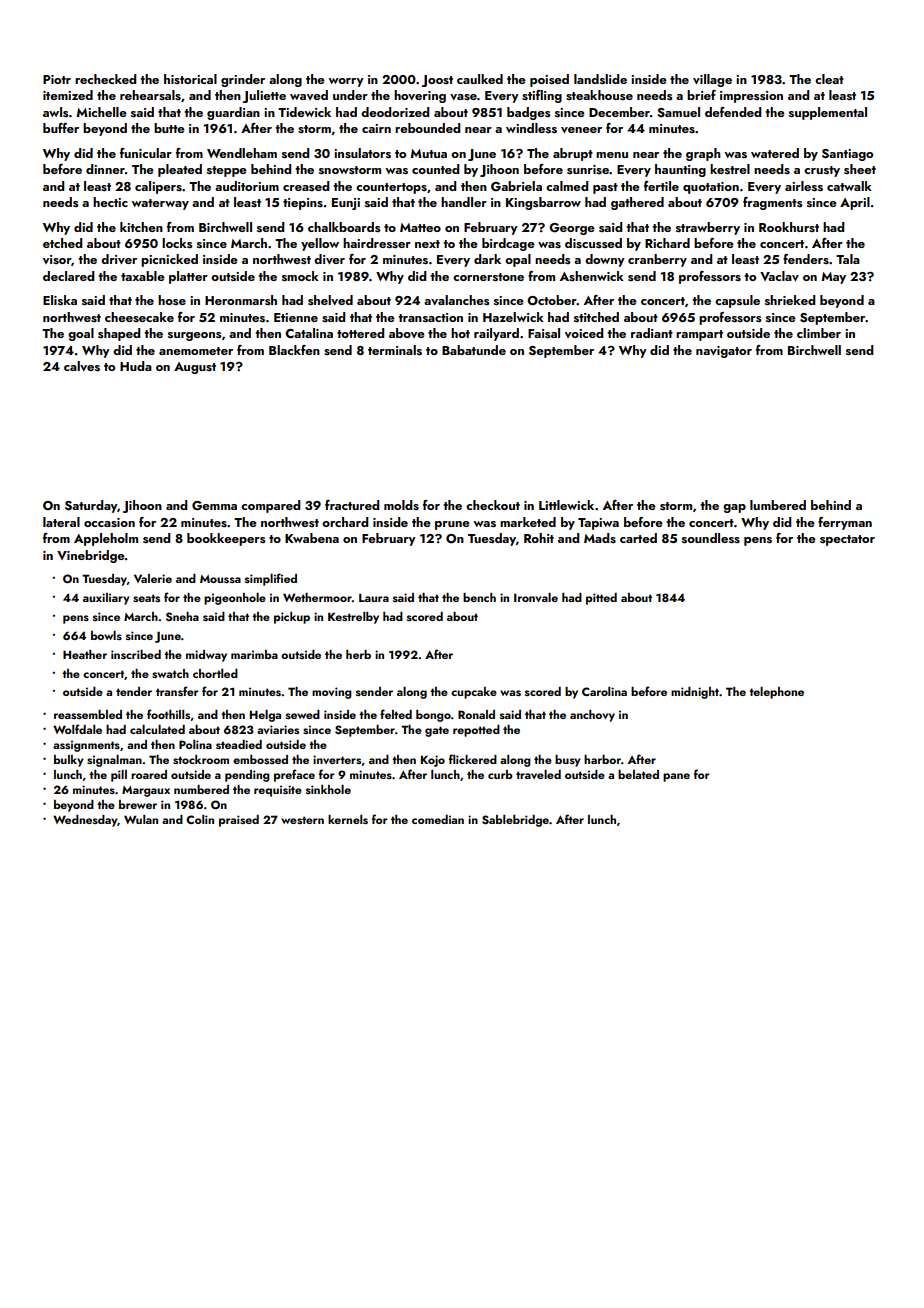 The height and width of the screenshot is (1308, 924). What do you see at coordinates (180, 170) in the screenshot?
I see `pleated` at bounding box center [180, 170].
